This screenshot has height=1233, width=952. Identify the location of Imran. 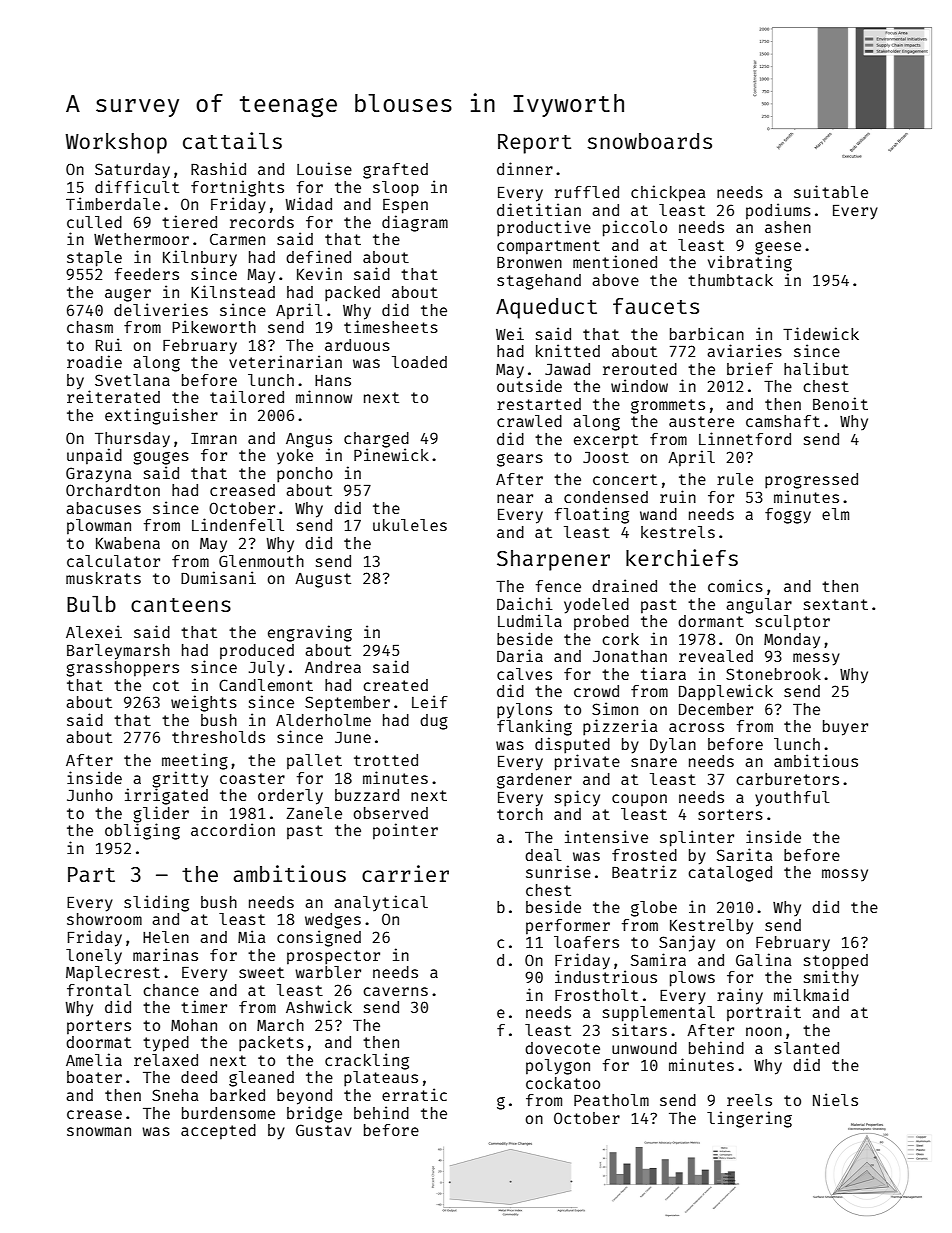
(214, 438).
